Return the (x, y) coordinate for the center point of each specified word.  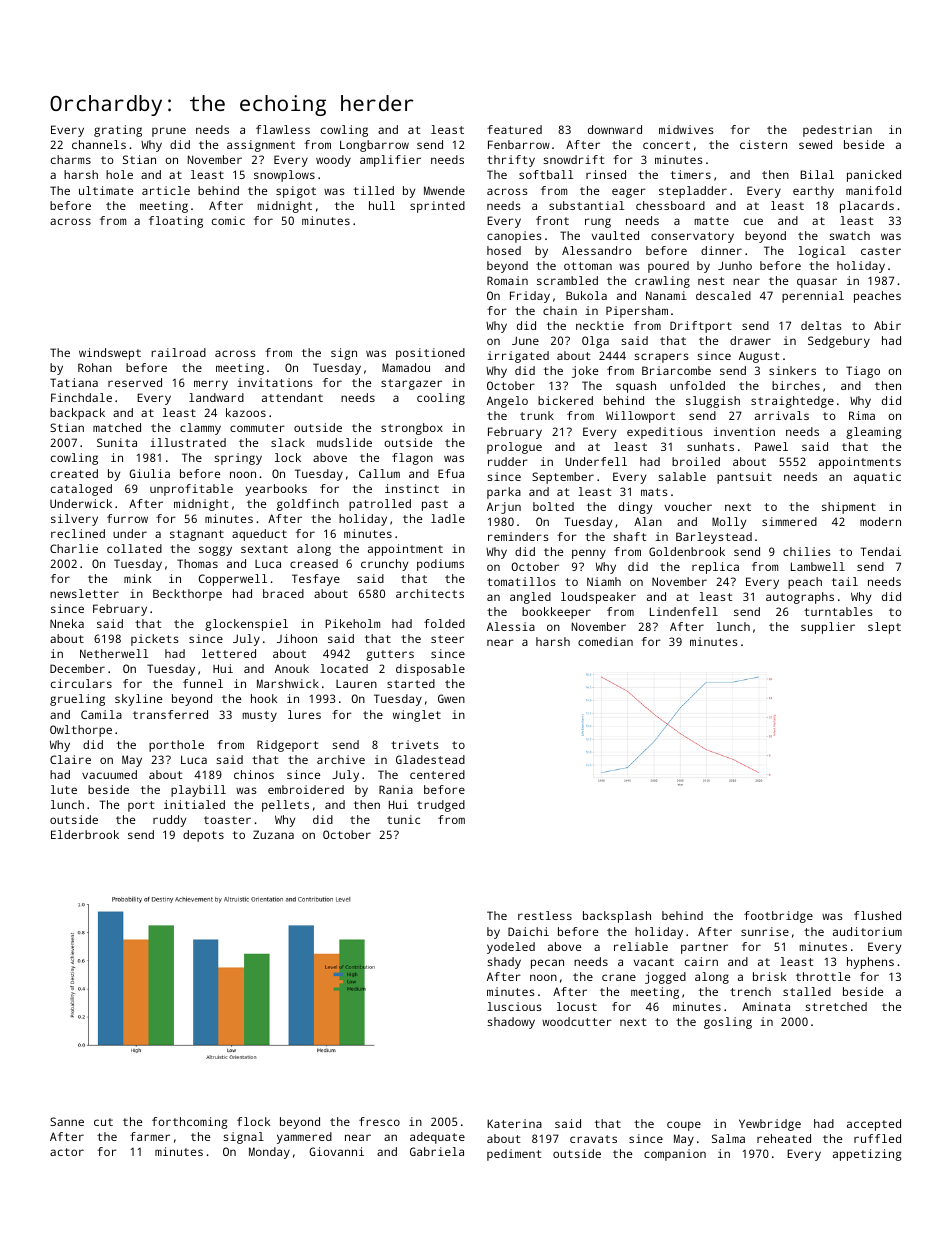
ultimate (106, 190)
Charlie (74, 548)
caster (881, 251)
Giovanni (336, 1151)
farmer (150, 1136)
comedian (605, 641)
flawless (283, 129)
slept (884, 628)
